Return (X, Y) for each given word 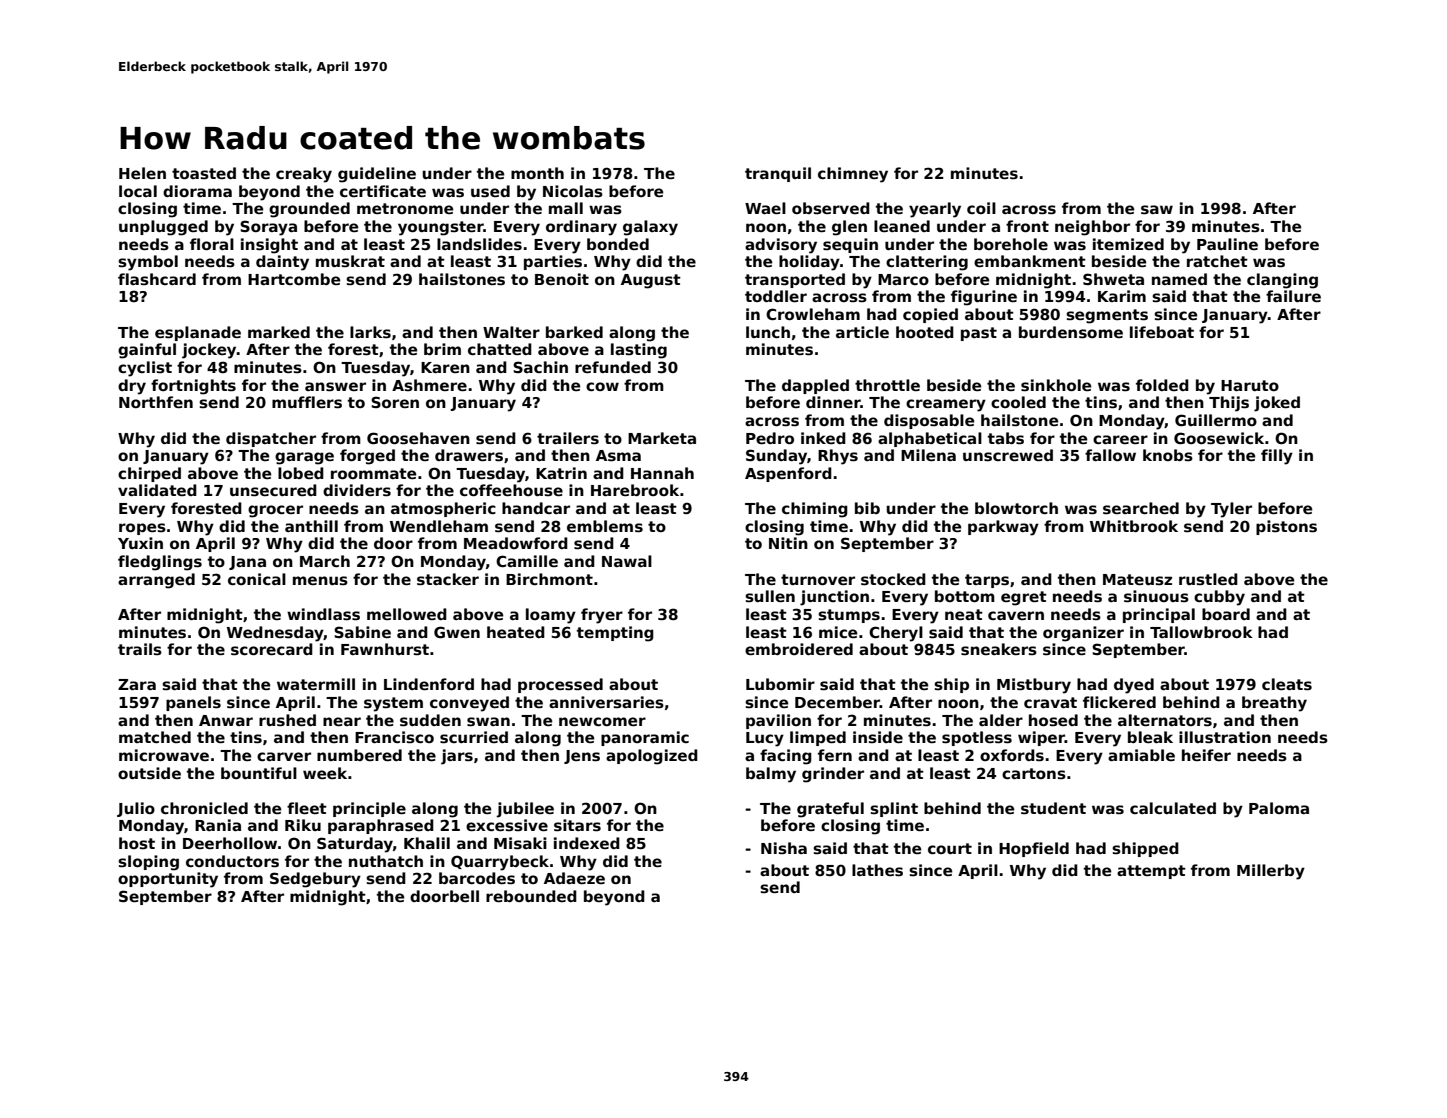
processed (560, 685)
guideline (377, 175)
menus (320, 581)
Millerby (1271, 872)
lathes (877, 870)
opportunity (168, 880)
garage (304, 458)
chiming (815, 510)
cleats (1287, 684)
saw (1157, 210)
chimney (853, 175)
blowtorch (1016, 508)
